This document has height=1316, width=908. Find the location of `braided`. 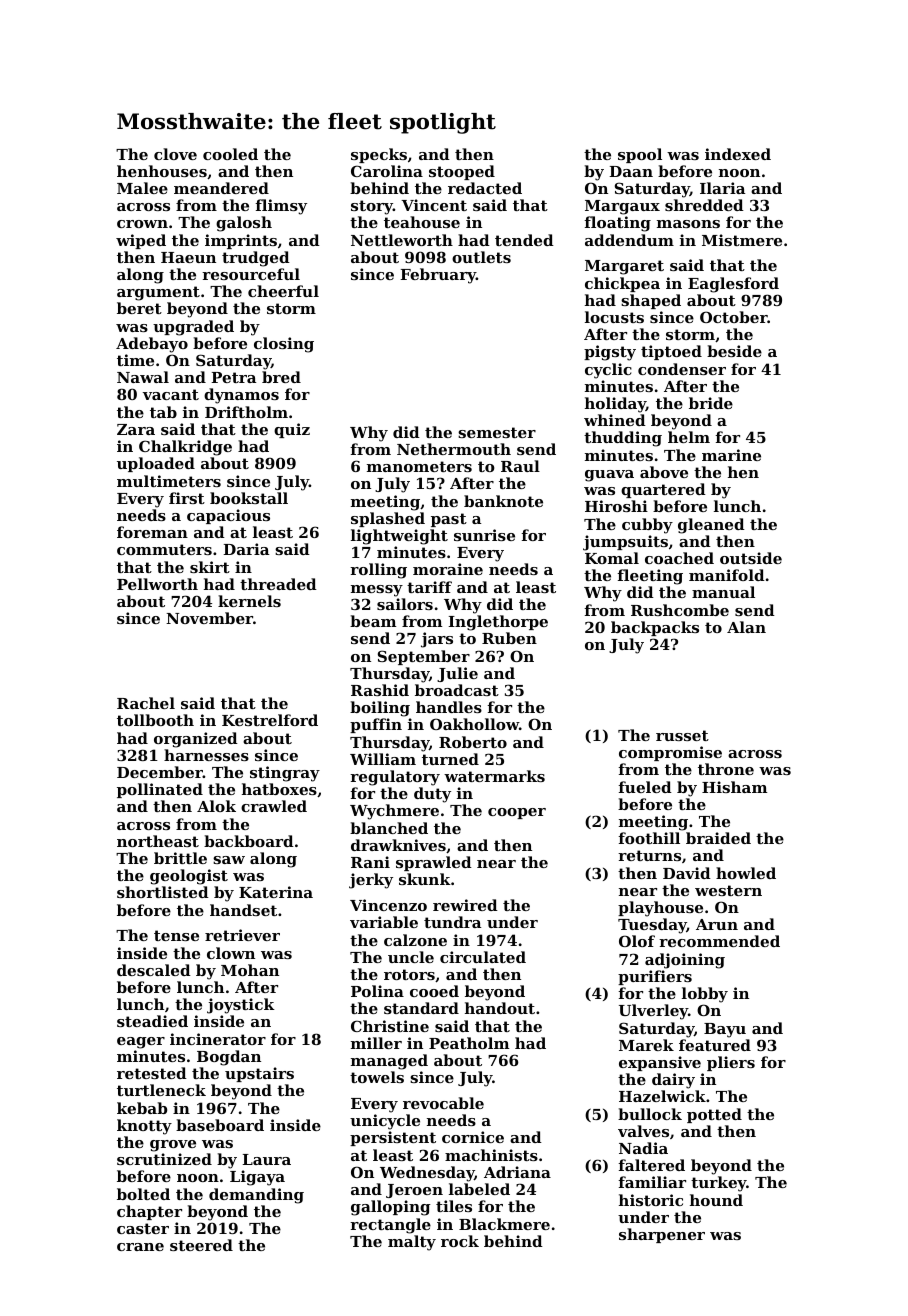

braided is located at coordinates (718, 838).
